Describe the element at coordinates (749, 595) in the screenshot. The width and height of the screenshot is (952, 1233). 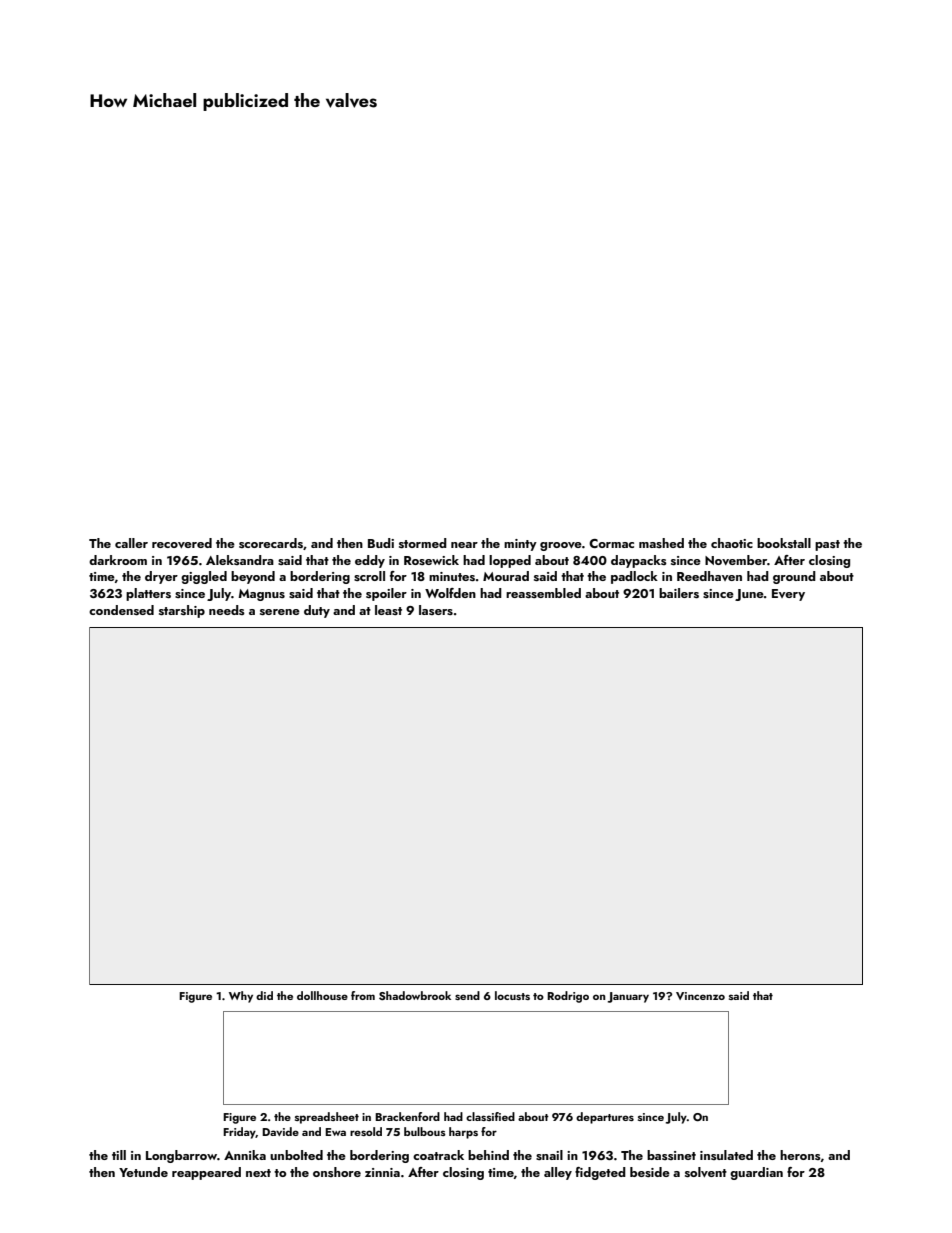
I see `June` at that location.
